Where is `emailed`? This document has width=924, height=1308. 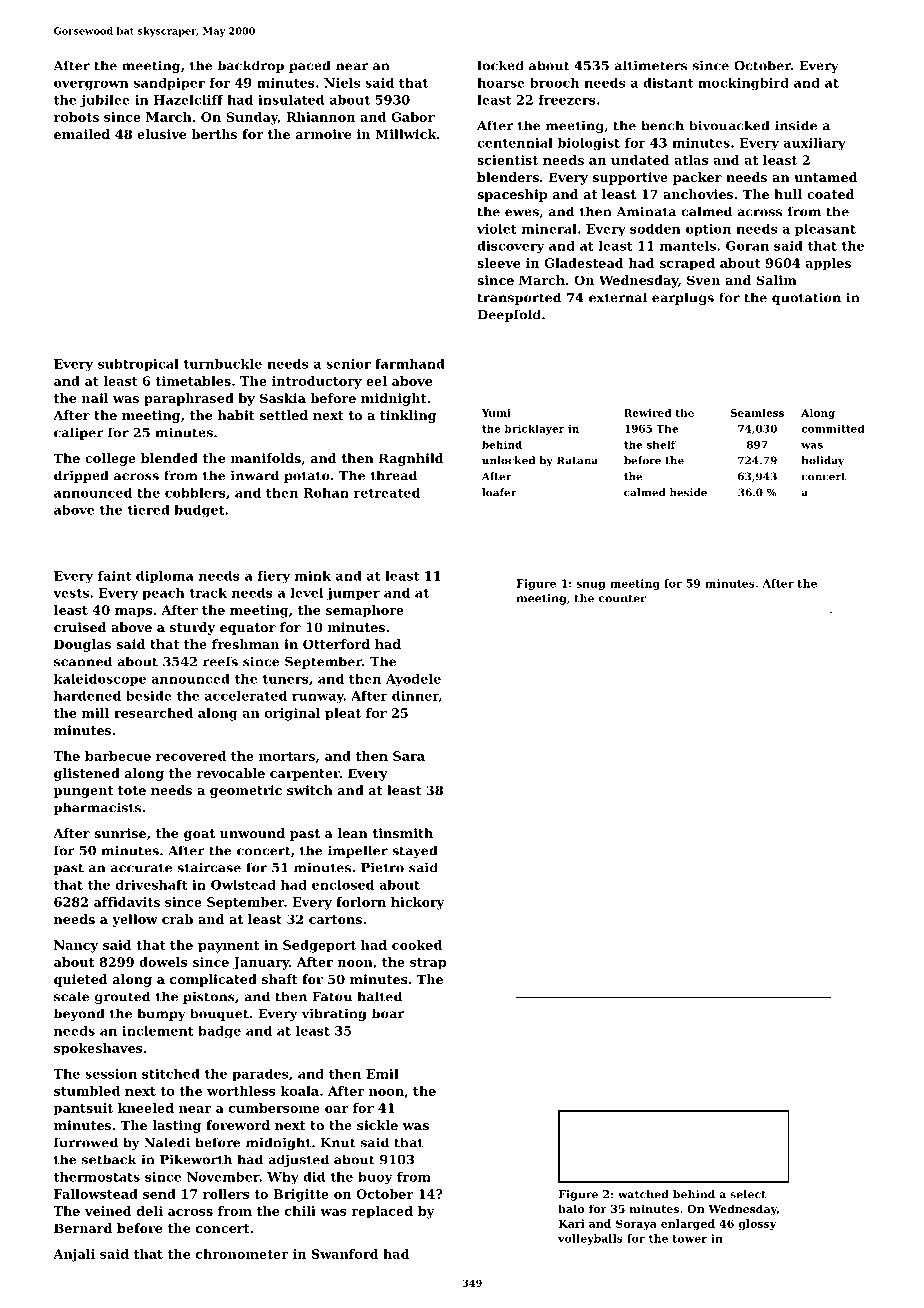
emailed is located at coordinates (82, 134).
